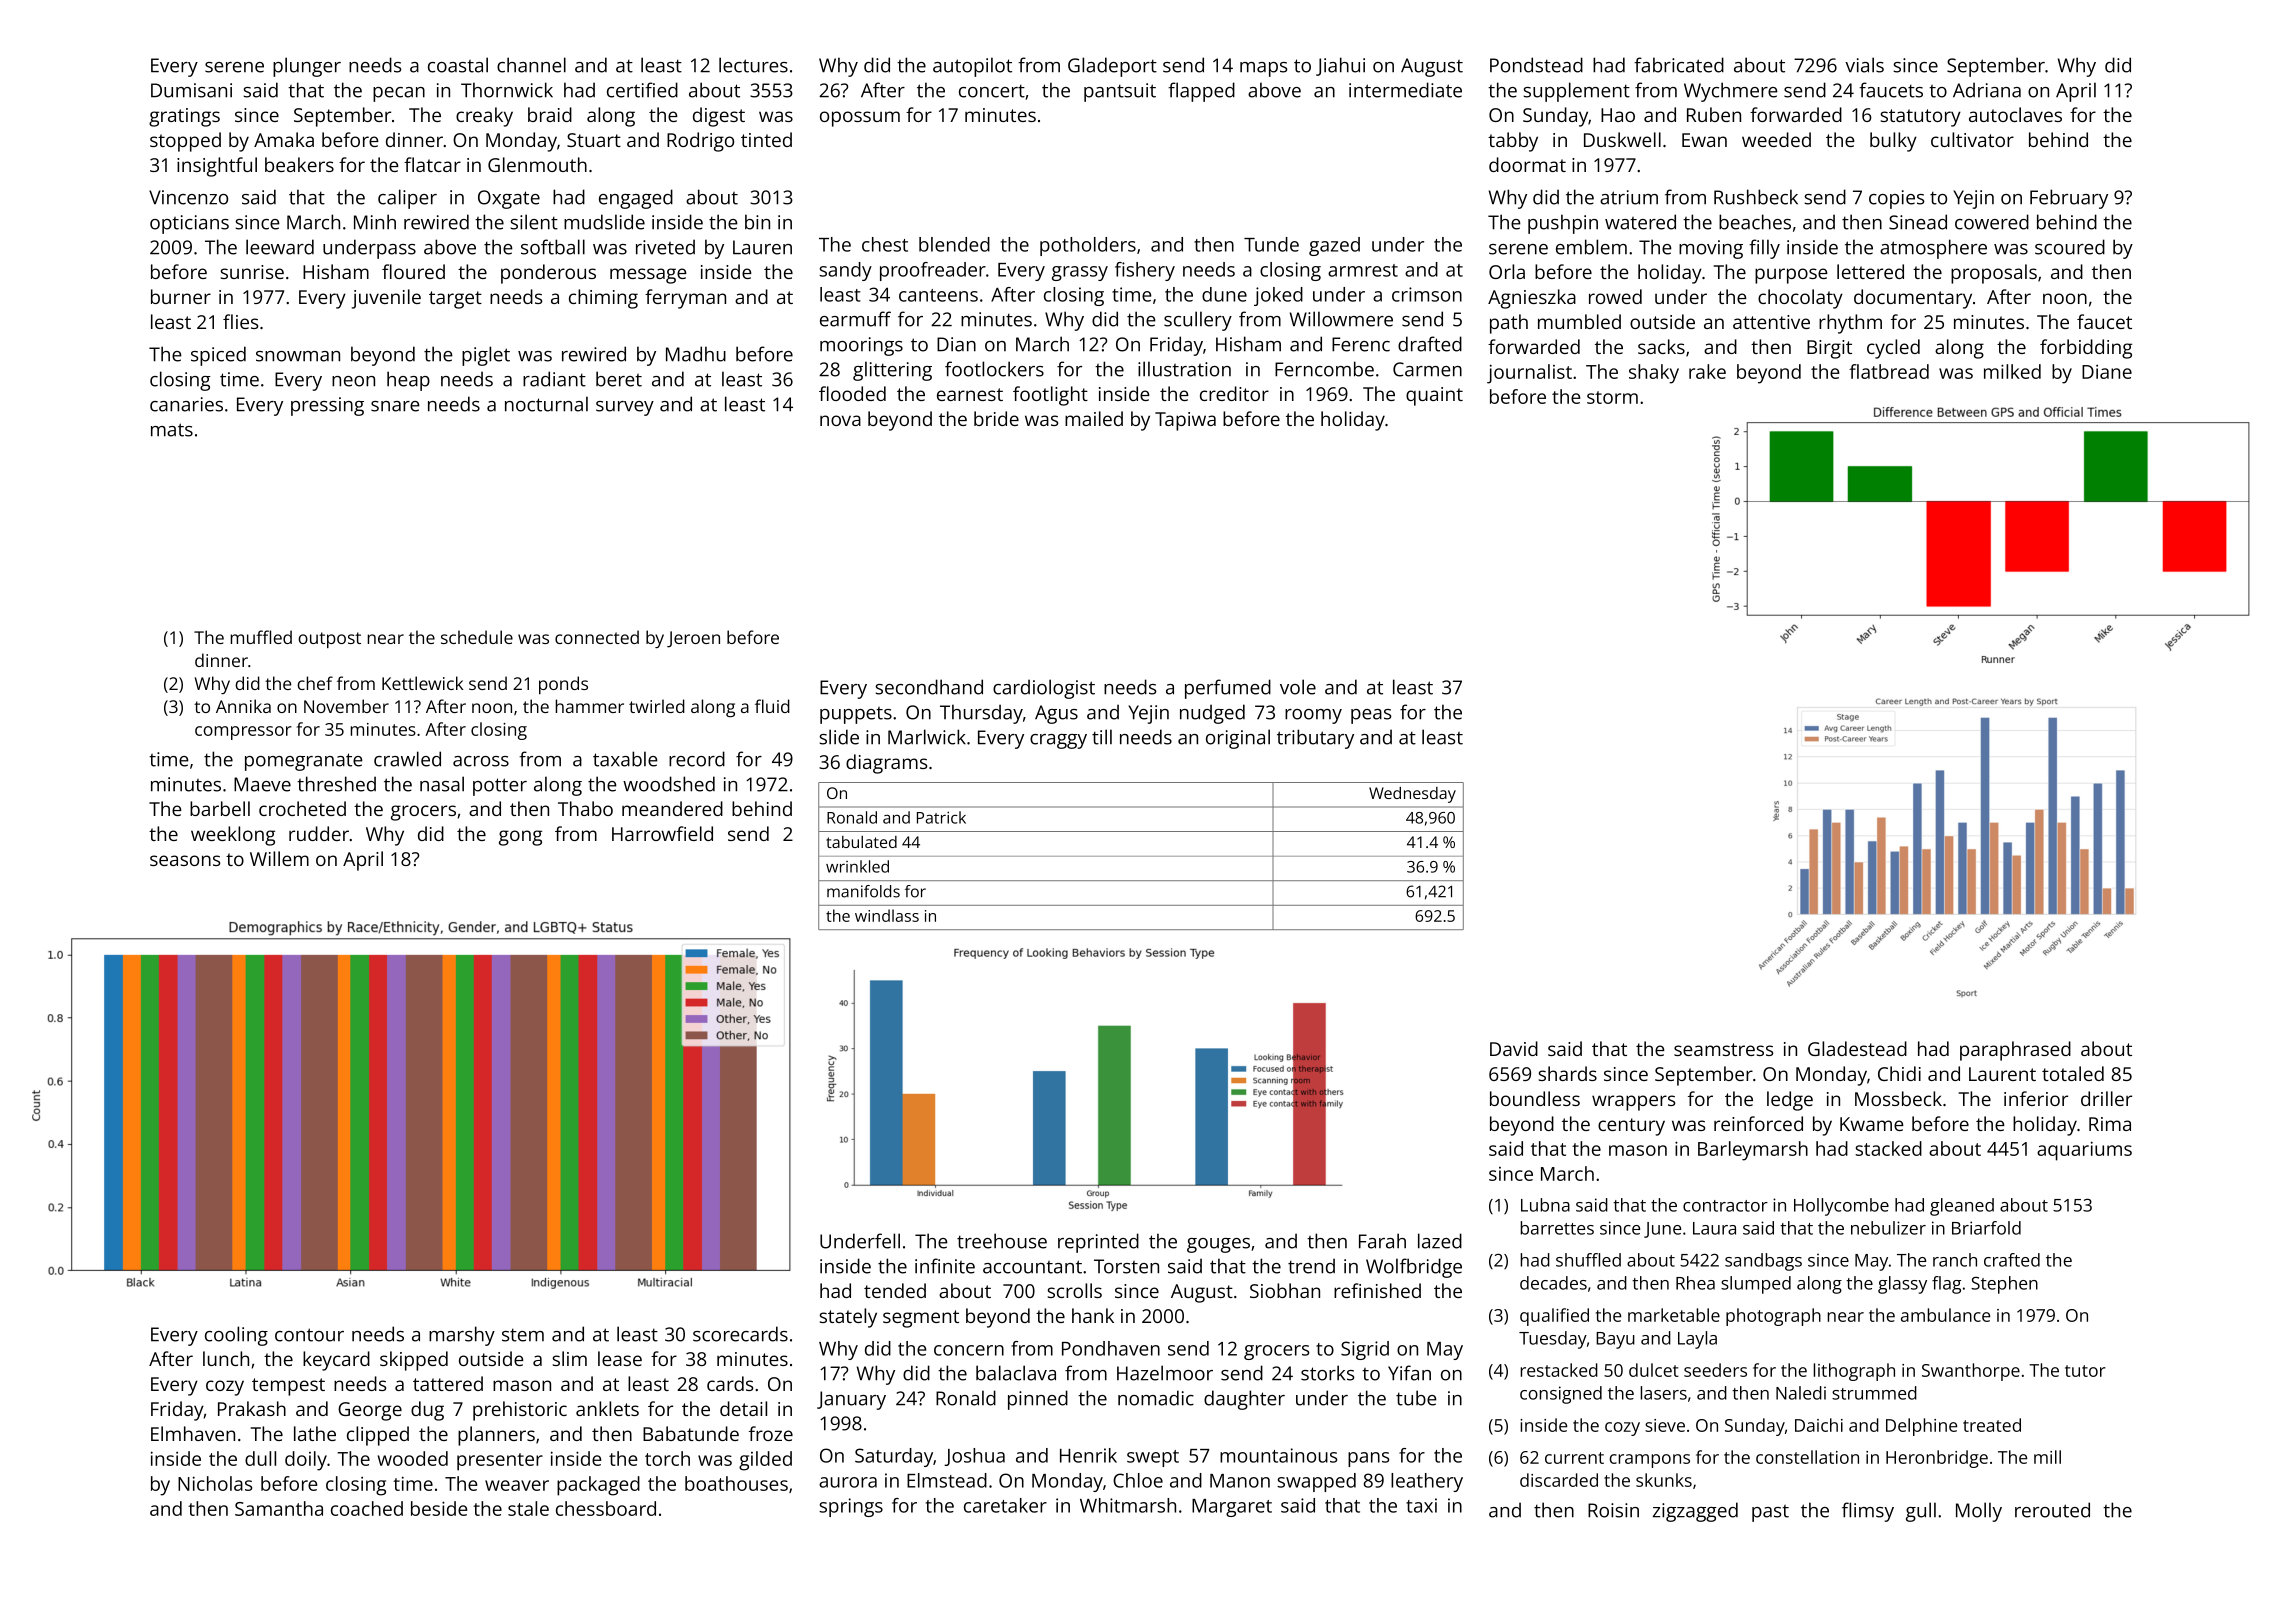 This document has height=1614, width=2282. What do you see at coordinates (2015, 1051) in the document?
I see `paraphrased` at bounding box center [2015, 1051].
